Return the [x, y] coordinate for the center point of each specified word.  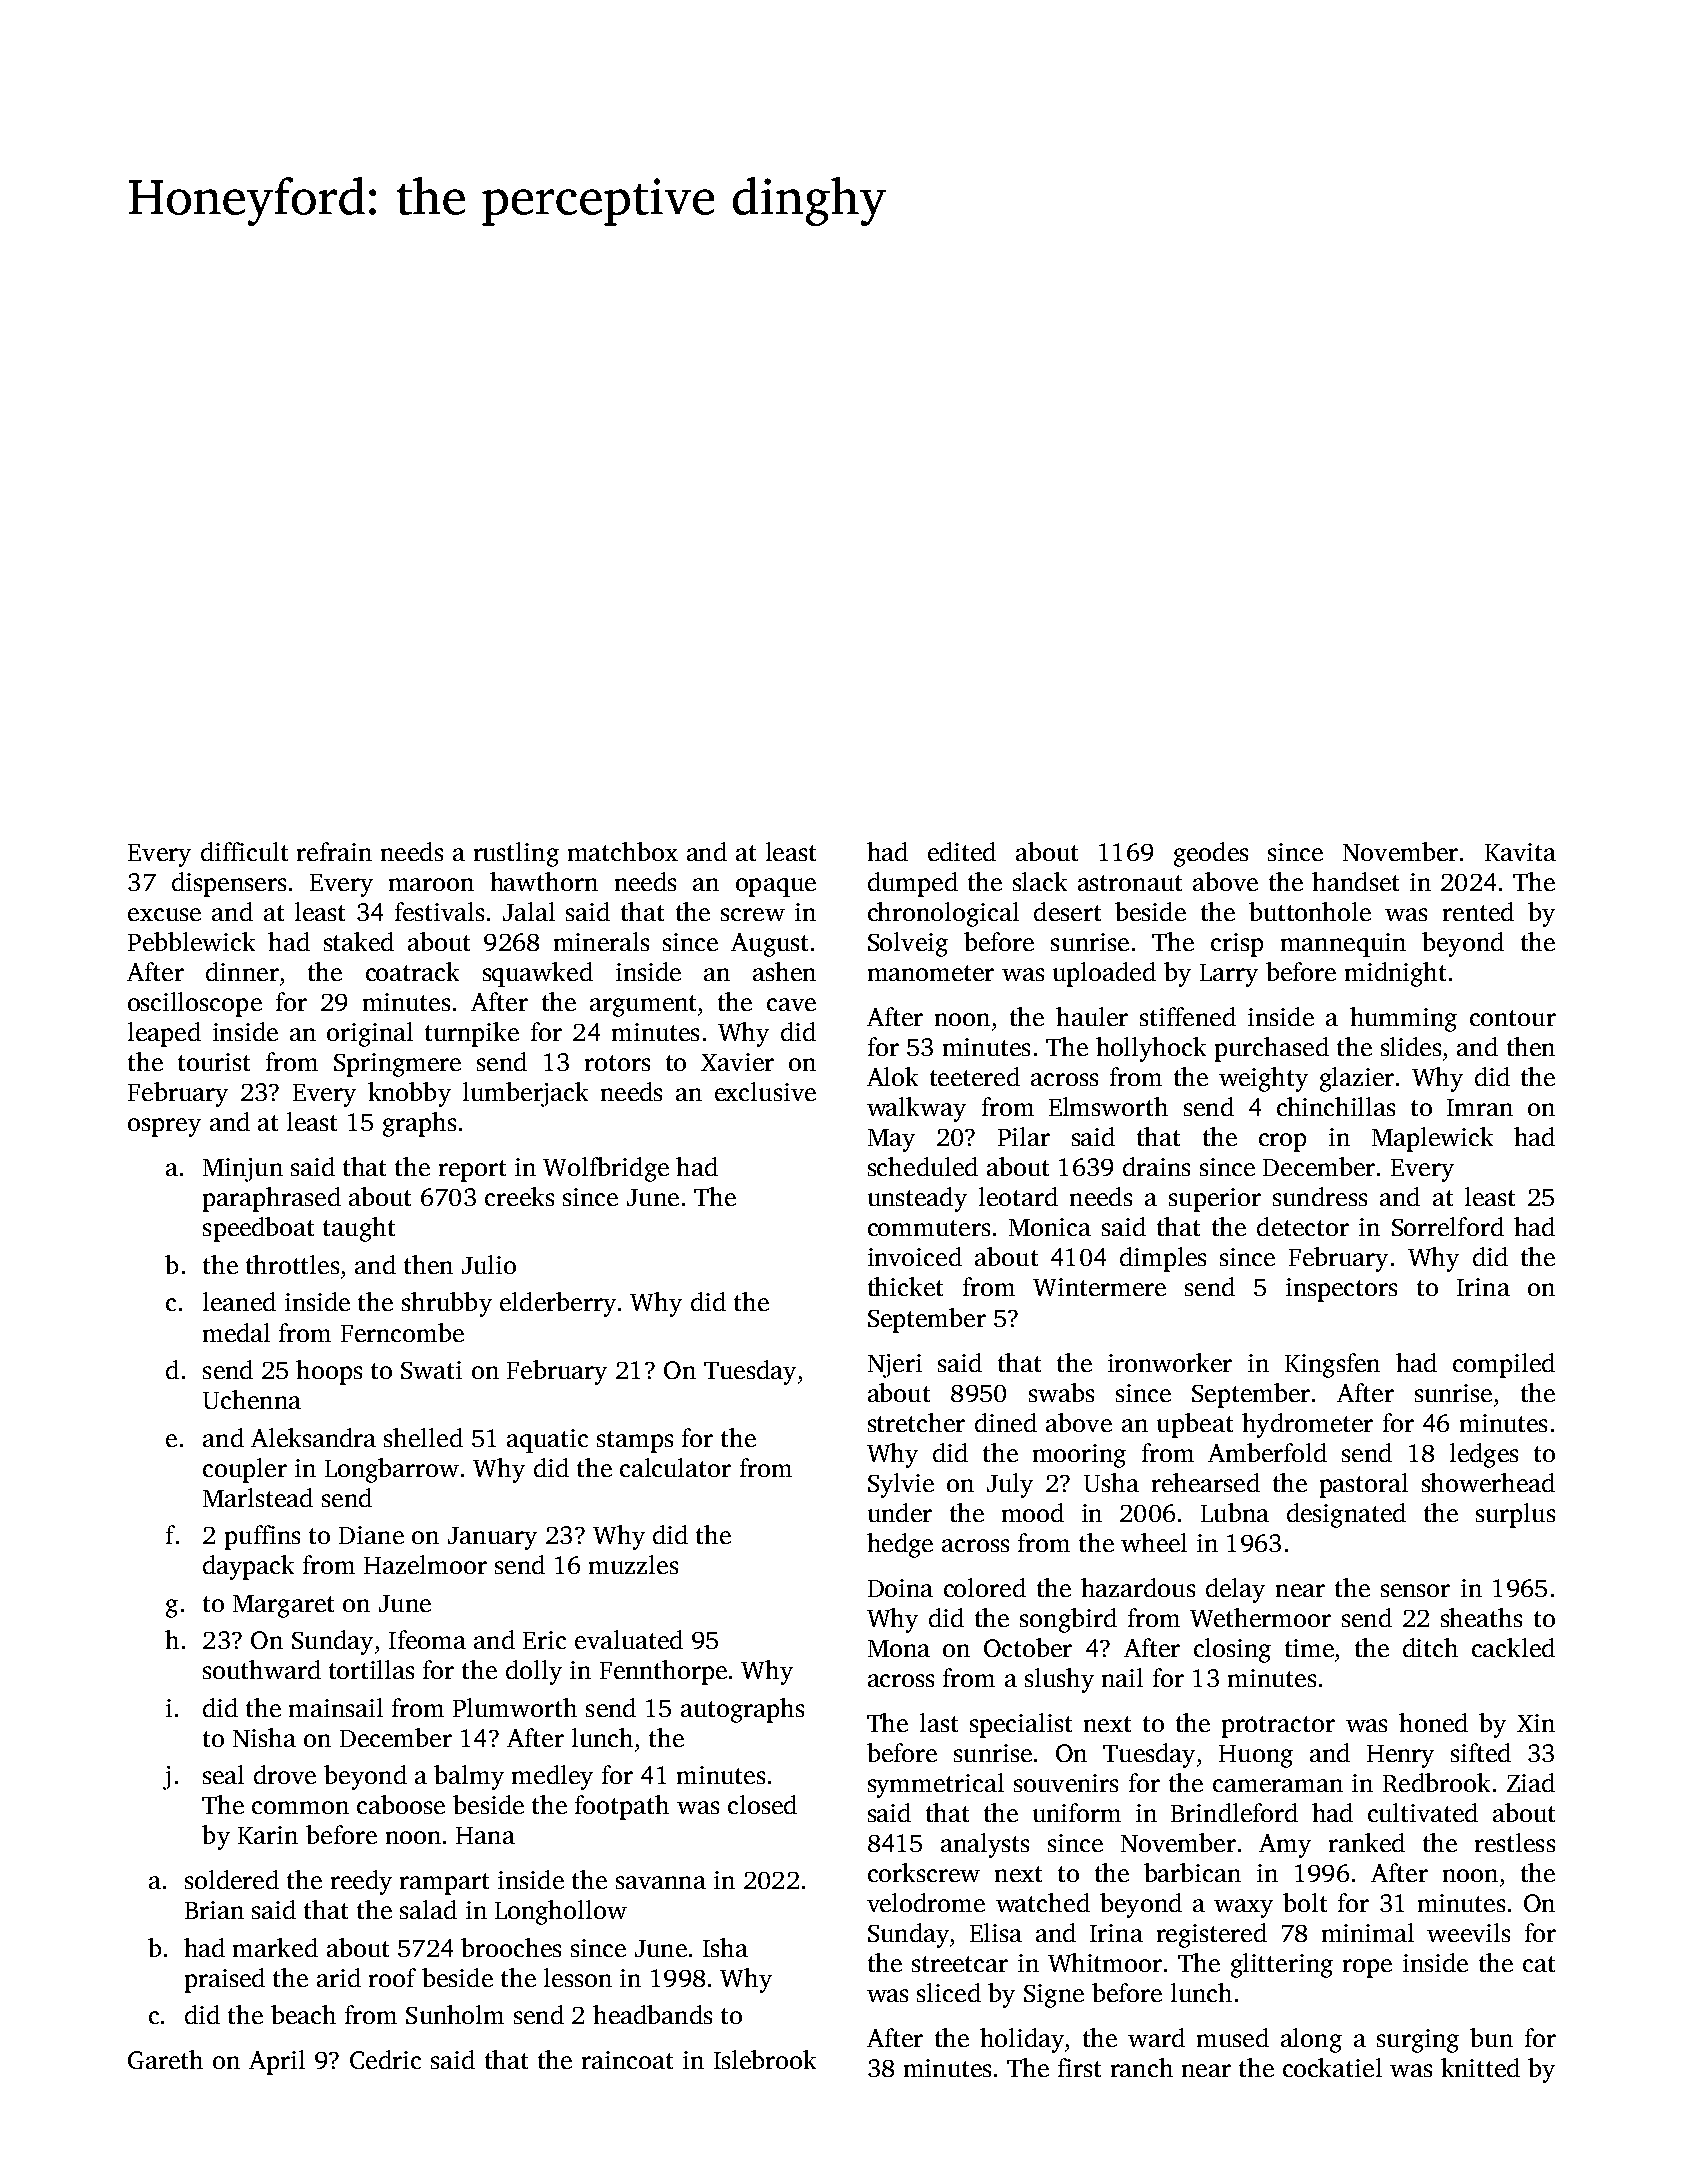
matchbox [623, 851]
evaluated [629, 1639]
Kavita [1520, 852]
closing [1232, 1650]
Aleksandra [313, 1437]
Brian [214, 1910]
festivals [439, 911]
